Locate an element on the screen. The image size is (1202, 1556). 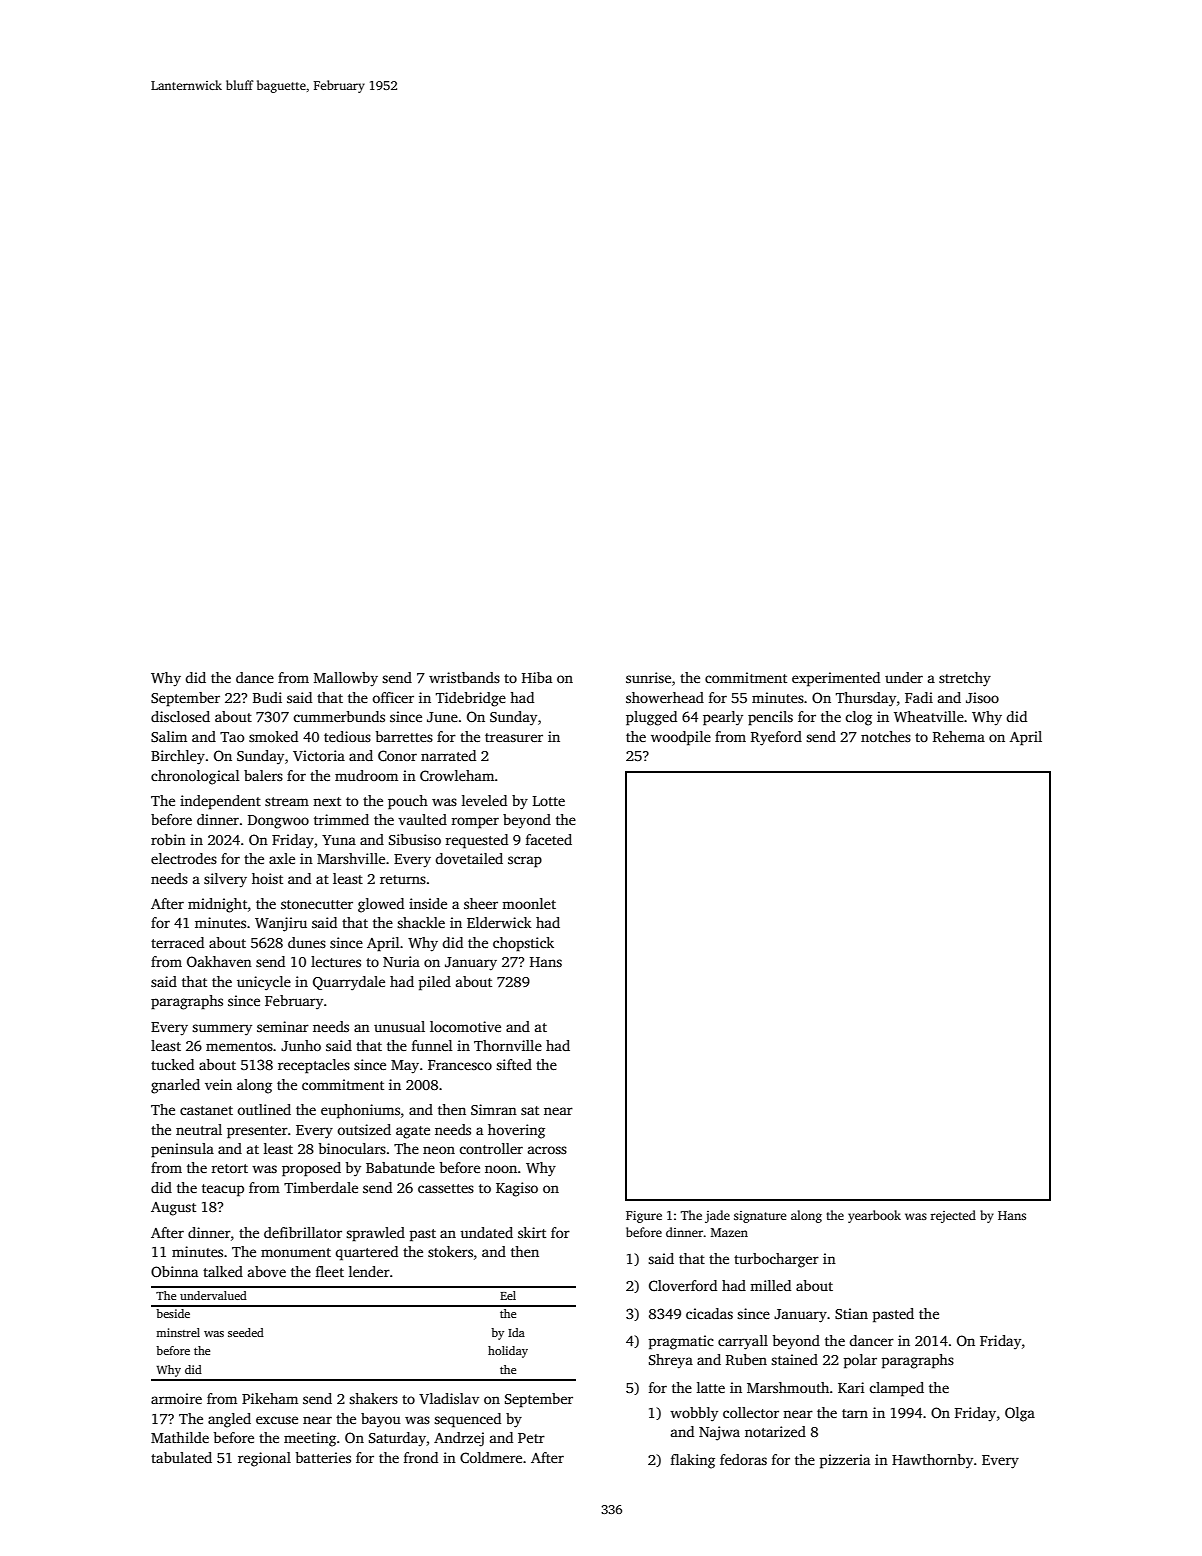
Olga is located at coordinates (1020, 1414).
